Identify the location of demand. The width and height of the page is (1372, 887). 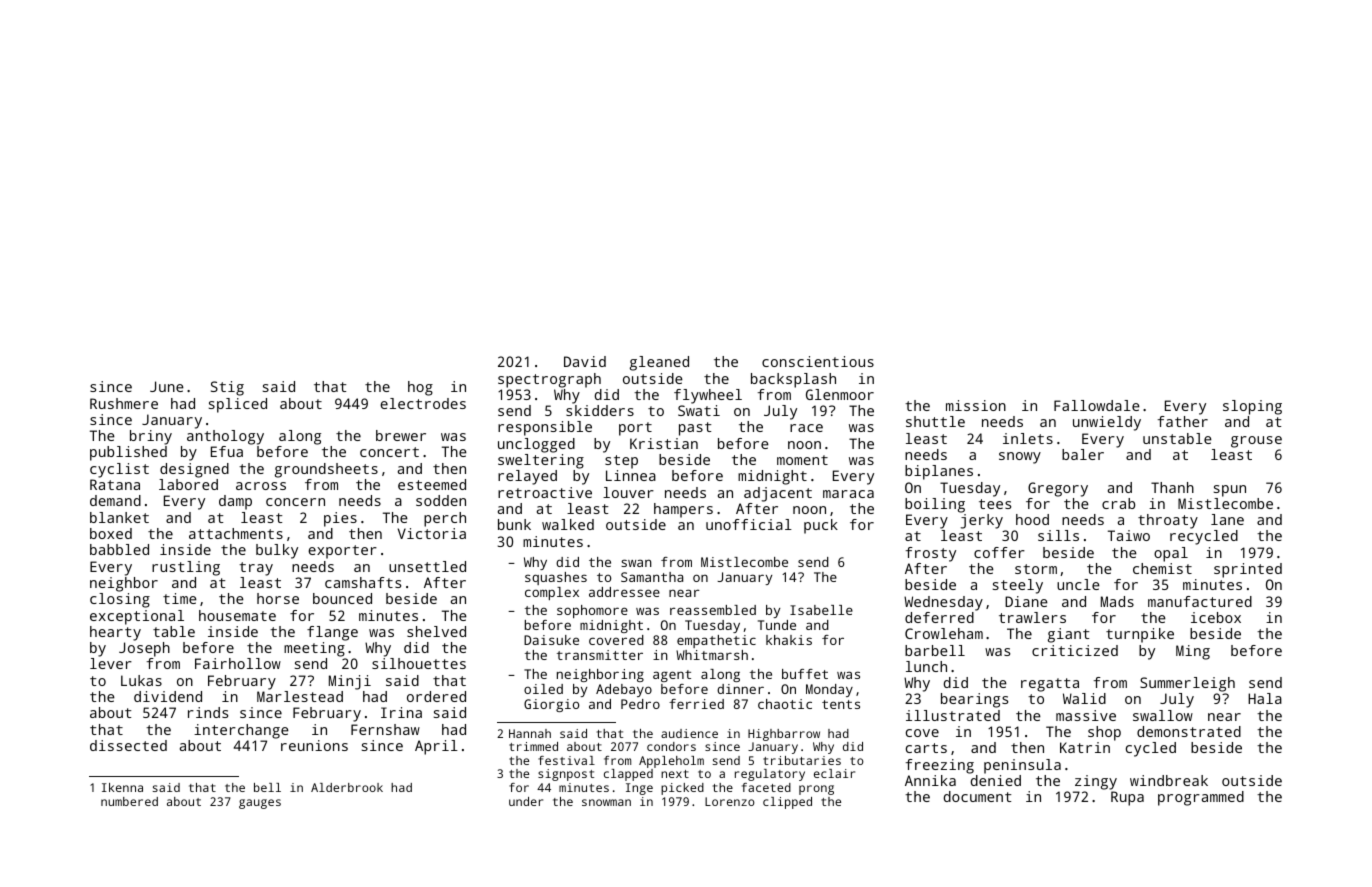
(115, 500).
